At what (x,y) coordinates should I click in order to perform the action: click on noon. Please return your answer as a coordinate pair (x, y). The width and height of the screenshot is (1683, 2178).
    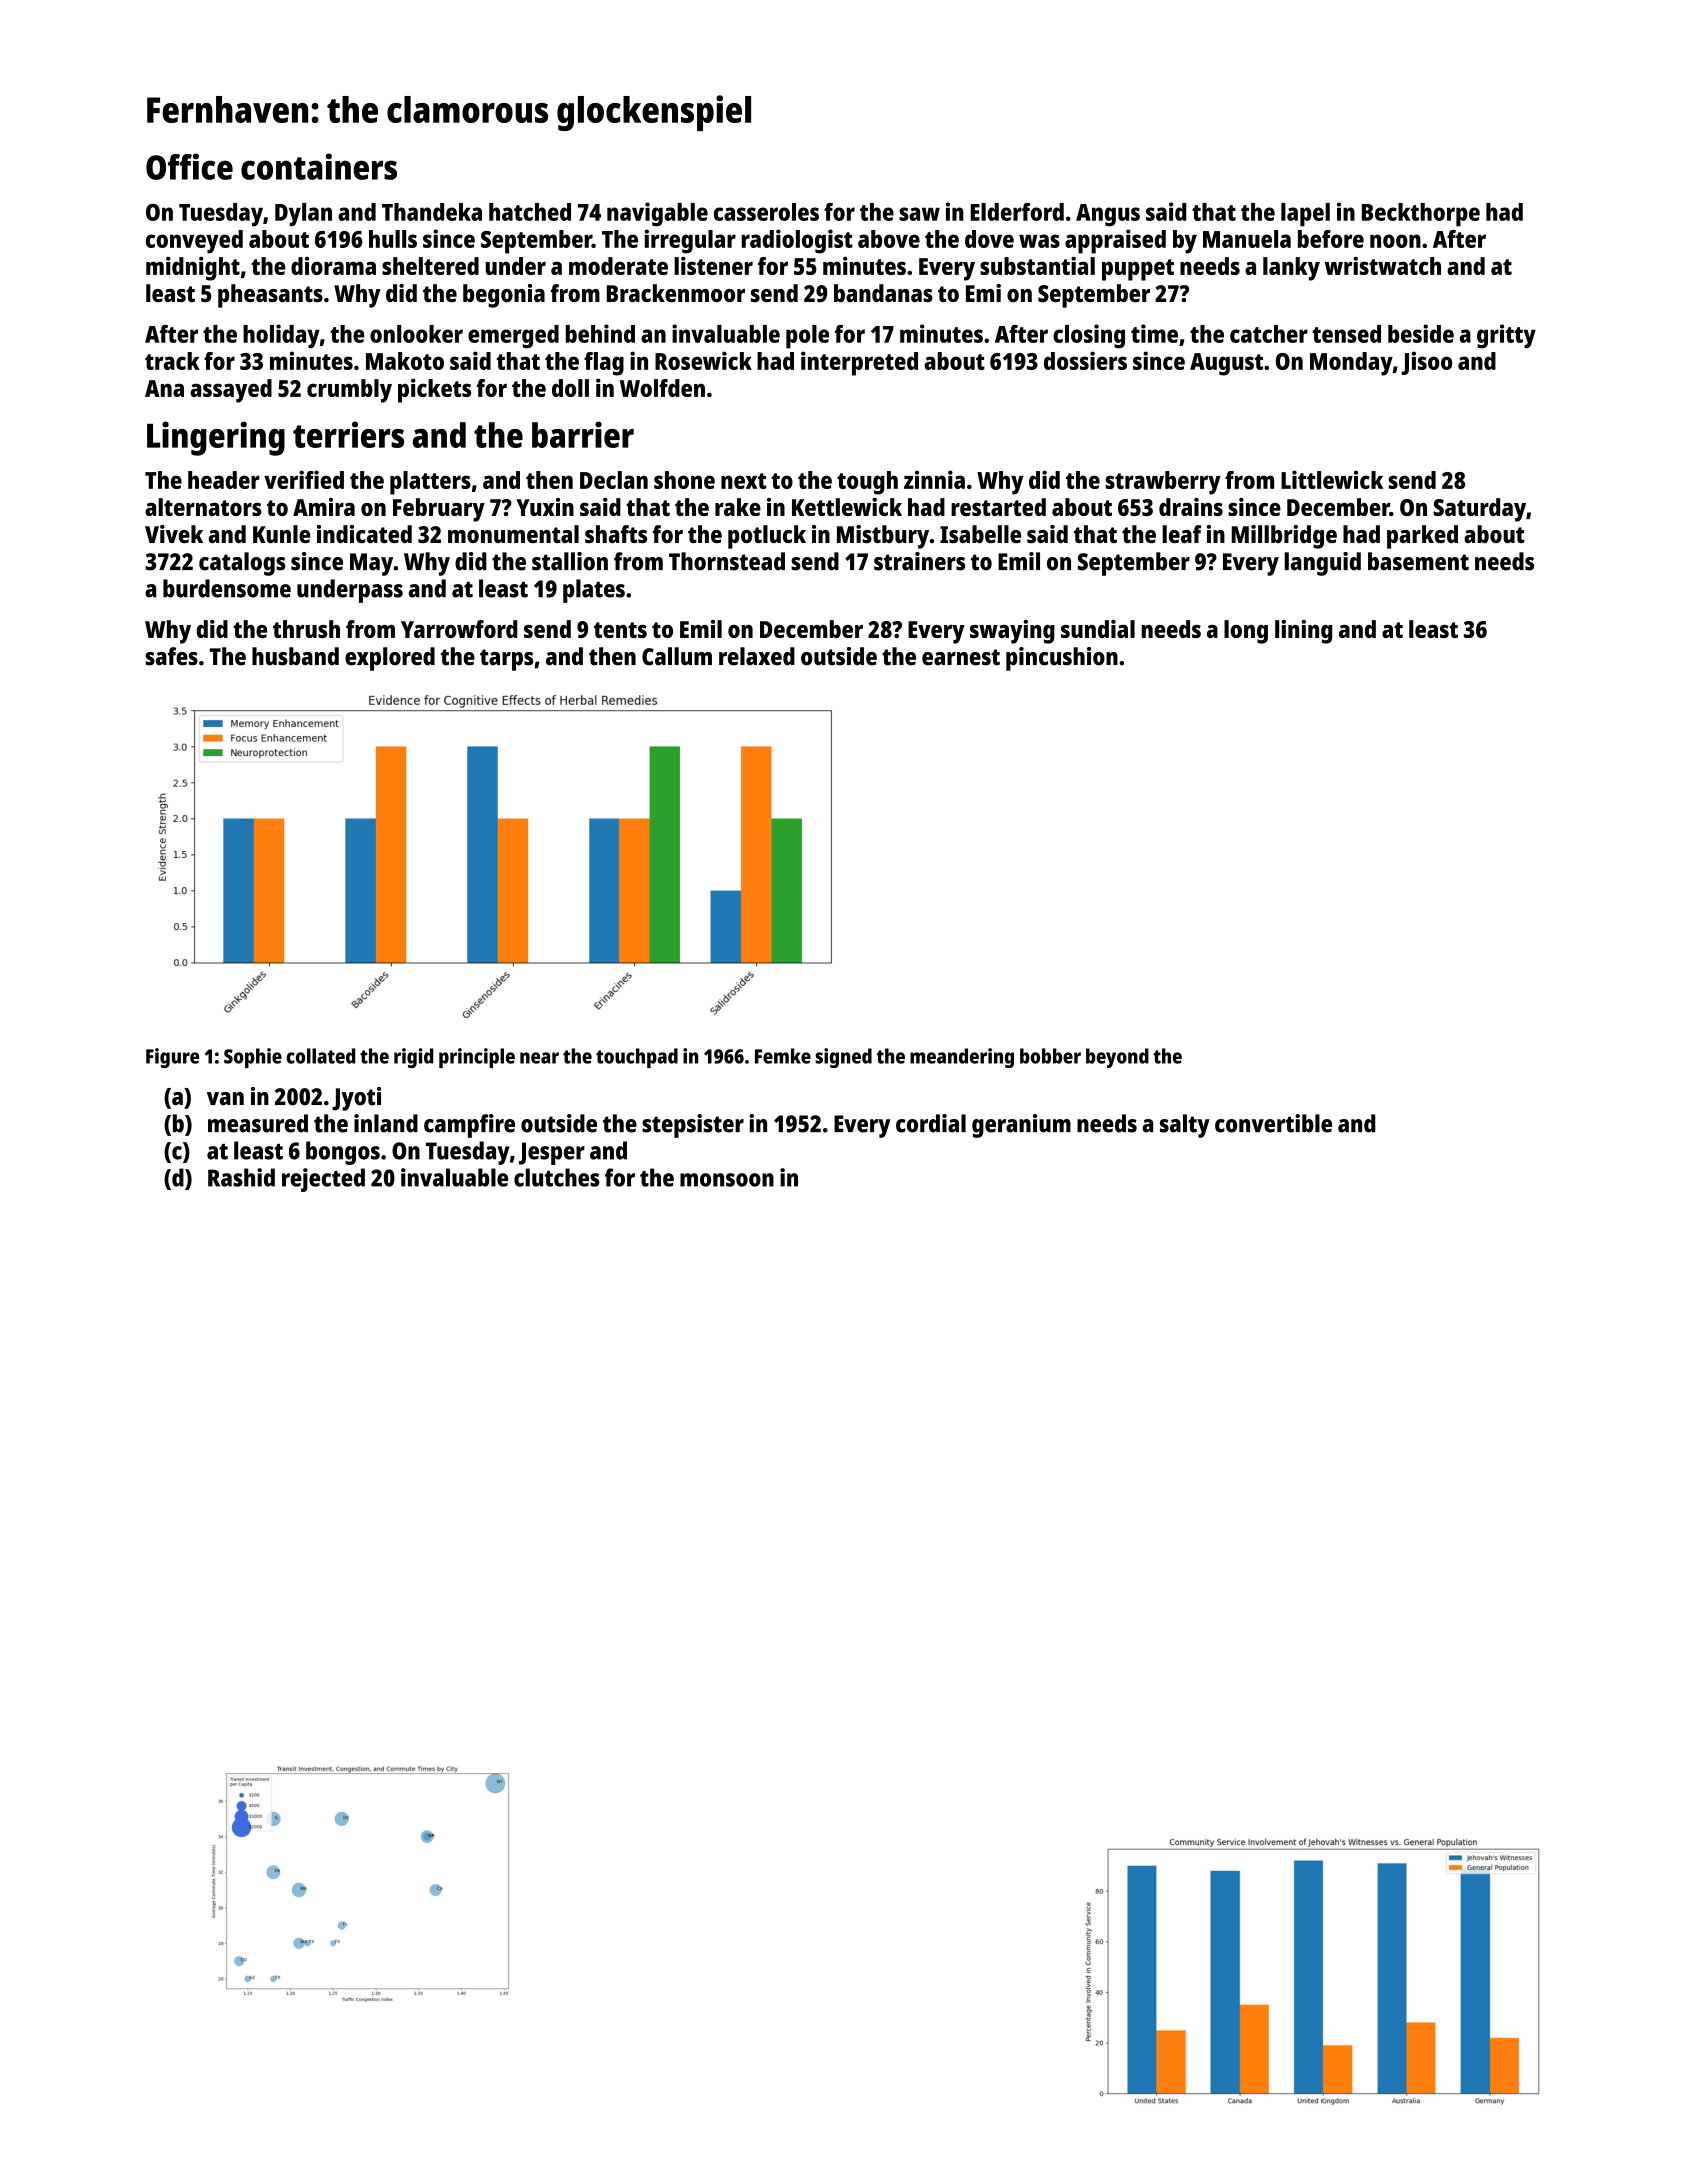
    Looking at the image, I should click on (1395, 241).
